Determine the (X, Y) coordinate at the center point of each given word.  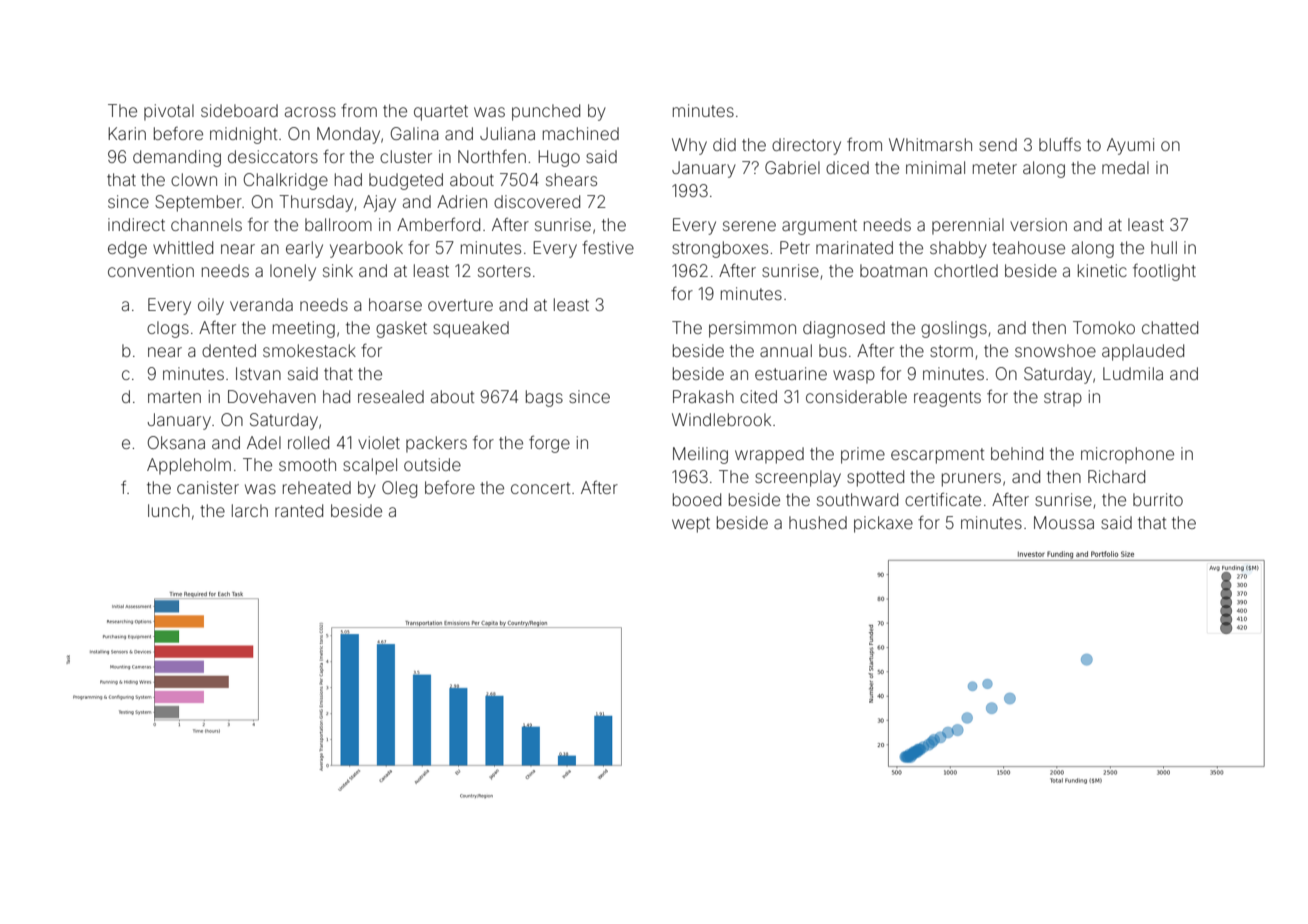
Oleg (399, 489)
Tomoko (1104, 327)
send (998, 144)
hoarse (395, 304)
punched (546, 112)
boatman (893, 270)
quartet (441, 113)
